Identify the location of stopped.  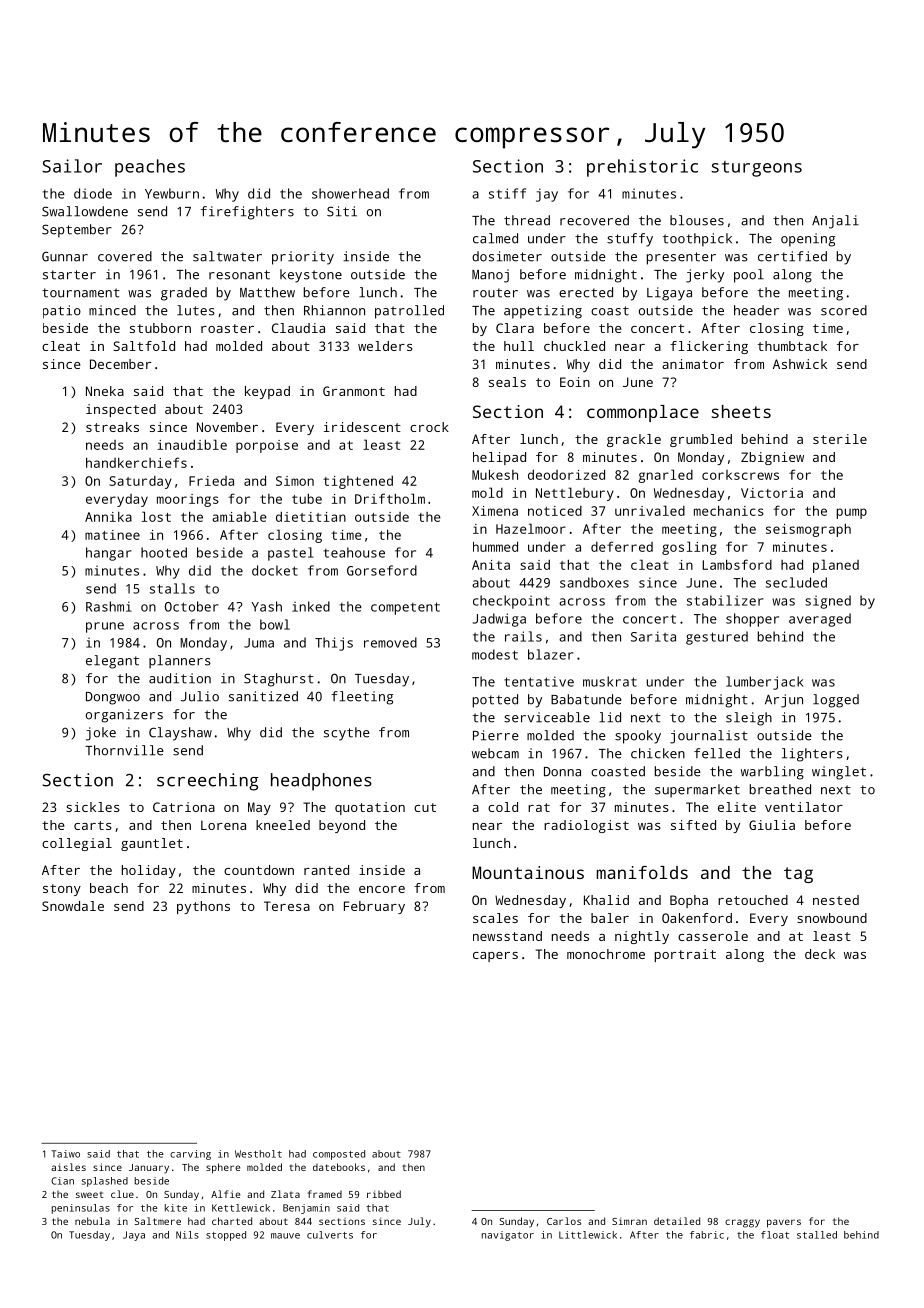
(226, 1236).
